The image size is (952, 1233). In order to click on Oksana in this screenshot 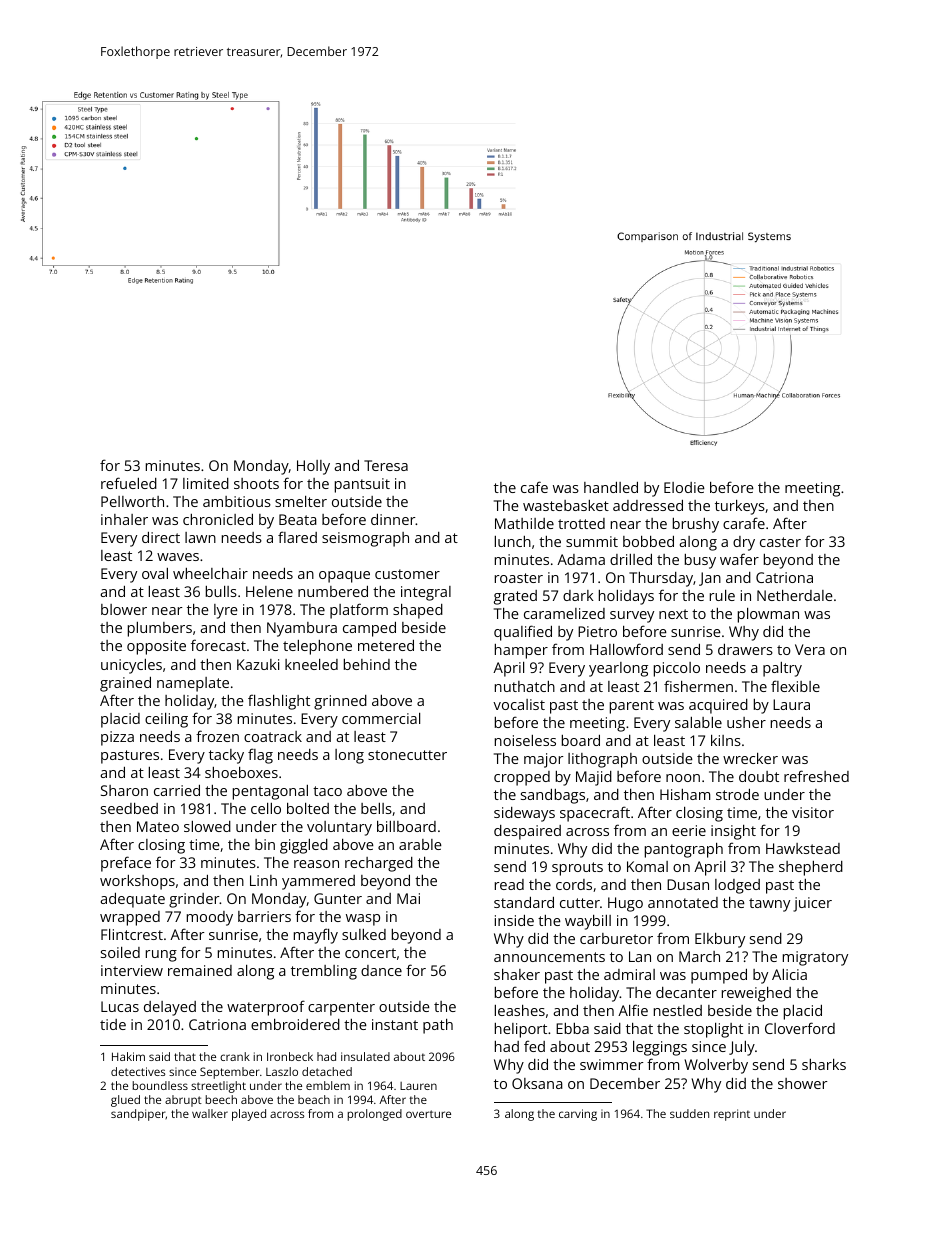, I will do `click(537, 1083)`.
